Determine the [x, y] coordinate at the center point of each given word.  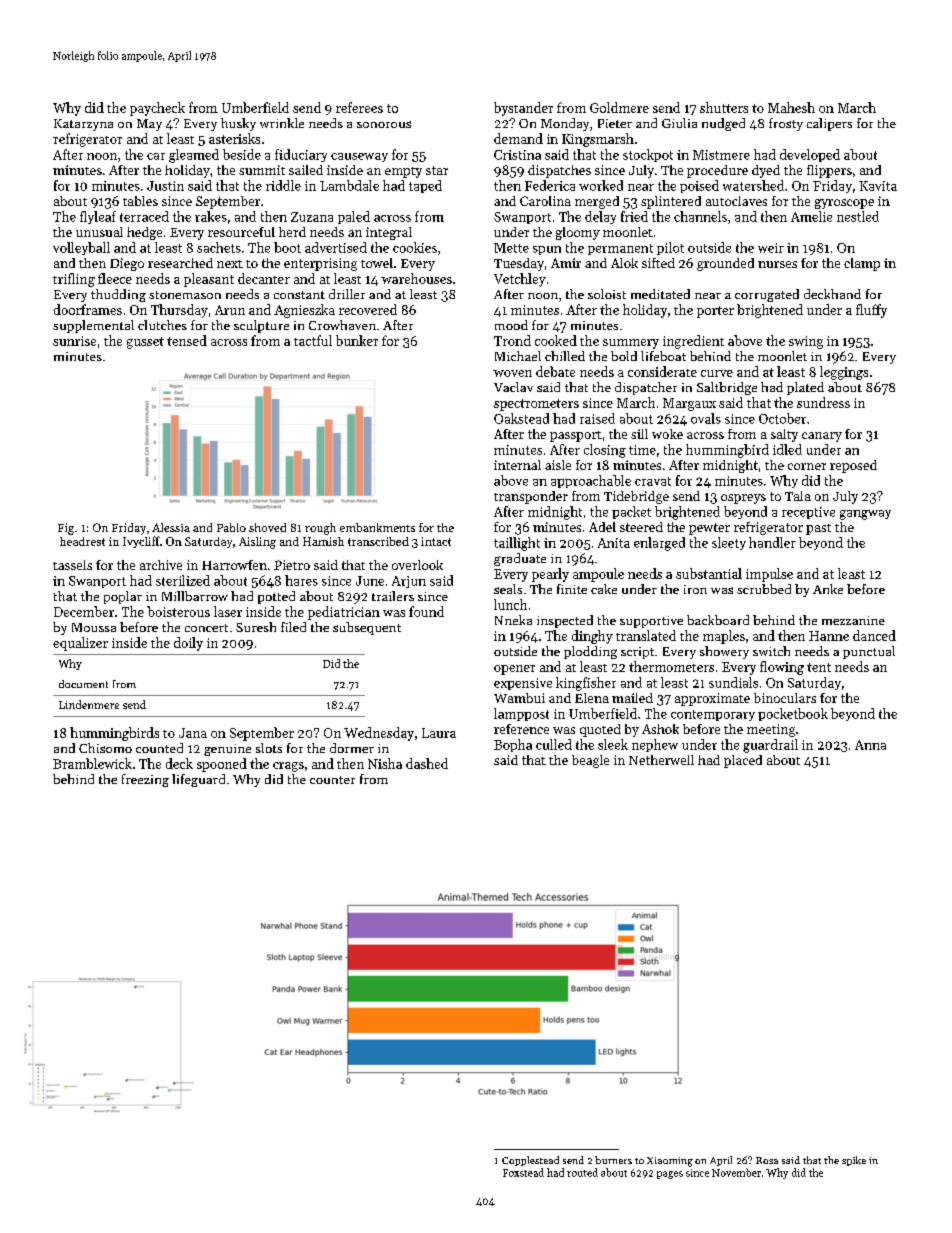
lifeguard [198, 780]
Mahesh [791, 107]
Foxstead [523, 1172]
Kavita [878, 186]
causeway [359, 157]
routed [582, 1172]
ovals [706, 418]
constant [299, 295]
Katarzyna [83, 125]
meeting [771, 730]
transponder [531, 497]
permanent [620, 249]
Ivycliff [141, 542]
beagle [590, 761]
